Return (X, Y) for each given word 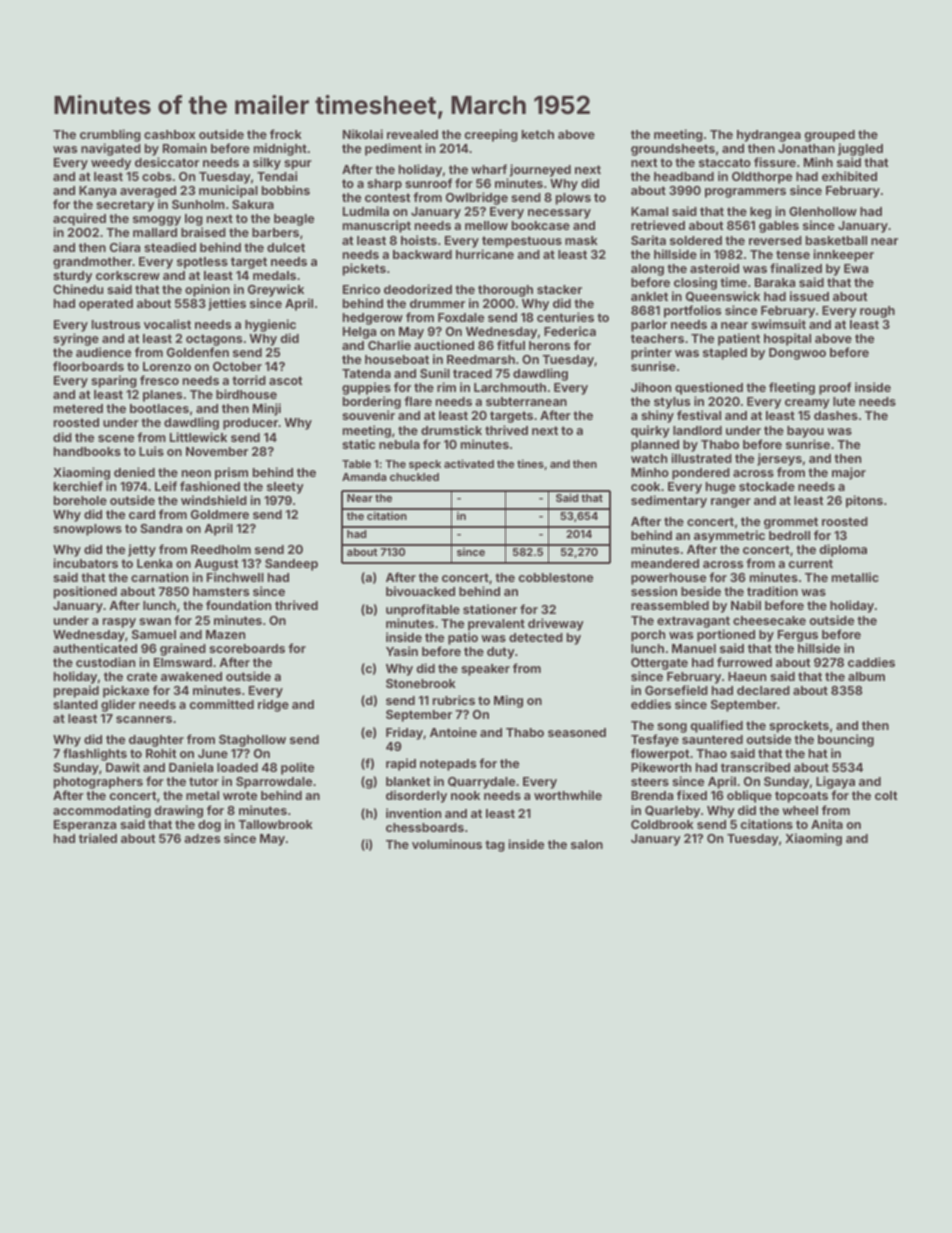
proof (835, 388)
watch (649, 458)
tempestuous (522, 242)
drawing (178, 811)
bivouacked (420, 591)
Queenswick (723, 296)
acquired (79, 219)
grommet (791, 523)
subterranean (526, 401)
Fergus (798, 636)
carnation (159, 577)
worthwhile (568, 795)
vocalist (167, 324)
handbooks (87, 451)
